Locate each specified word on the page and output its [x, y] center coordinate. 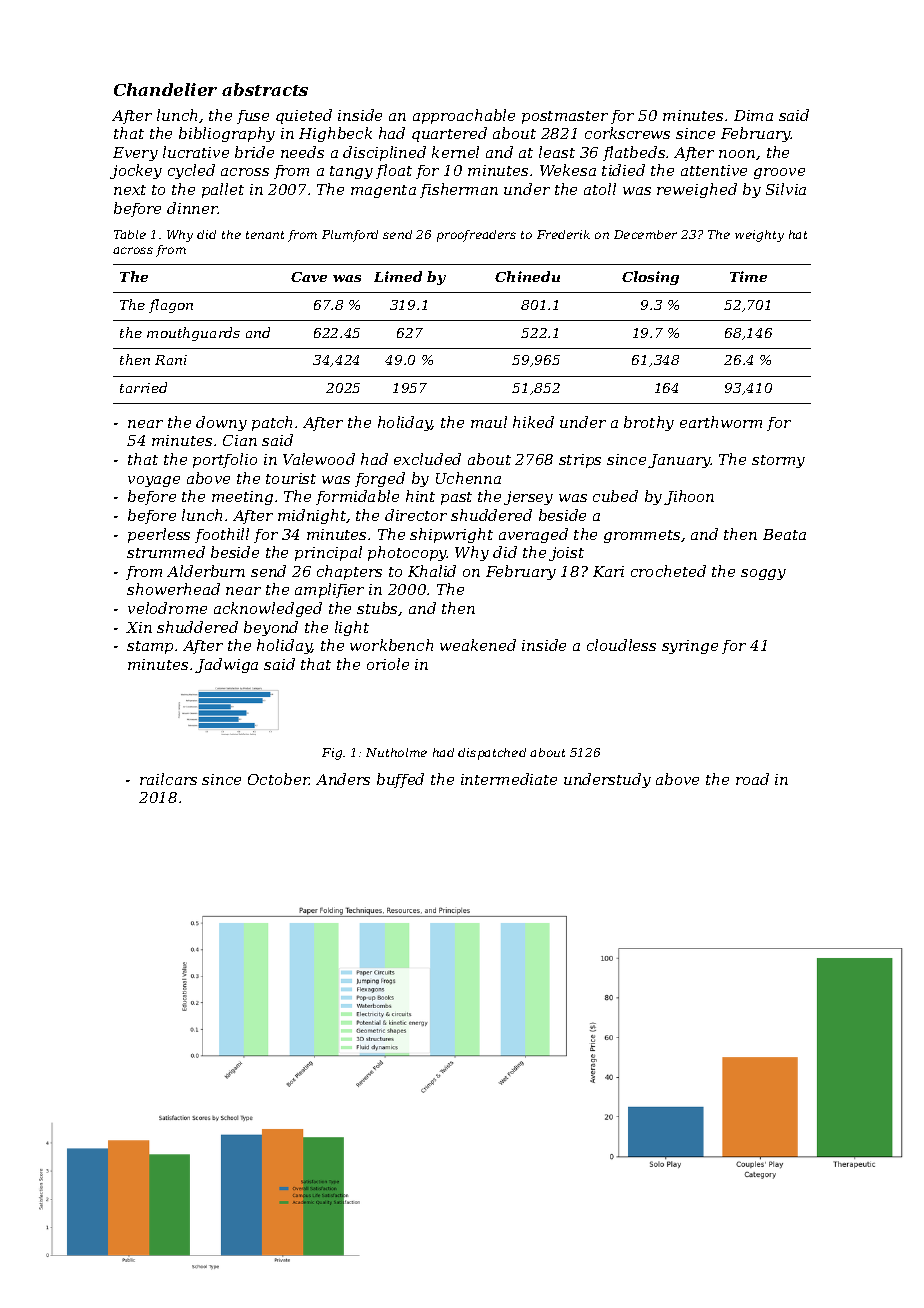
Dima [753, 115]
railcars [168, 779]
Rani [171, 360]
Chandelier [165, 89]
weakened [478, 645]
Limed [398, 276]
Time [748, 276]
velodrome [167, 608]
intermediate [509, 779]
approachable [464, 116]
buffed [400, 780]
